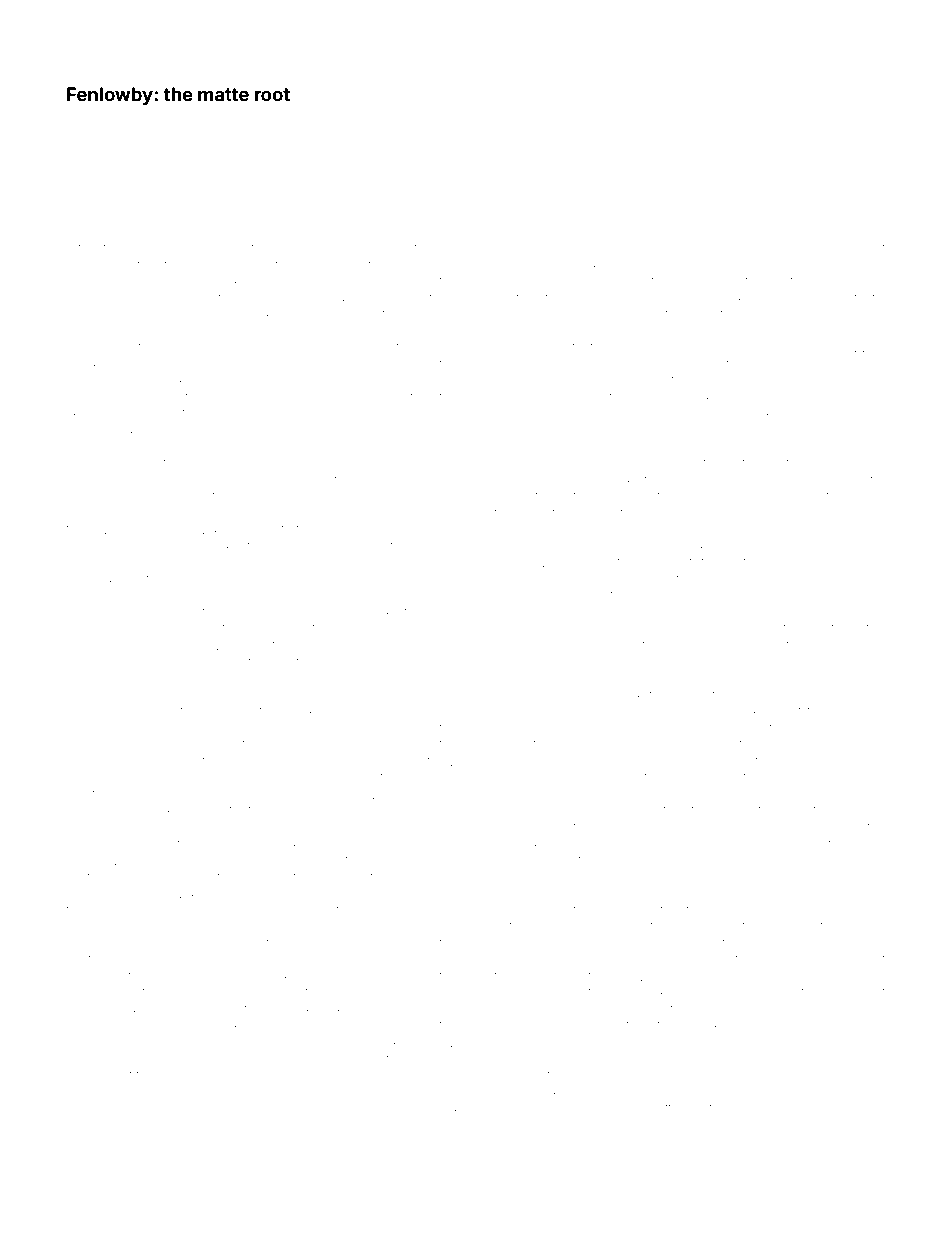  What do you see at coordinates (171, 613) in the page?
I see `costume` at bounding box center [171, 613].
